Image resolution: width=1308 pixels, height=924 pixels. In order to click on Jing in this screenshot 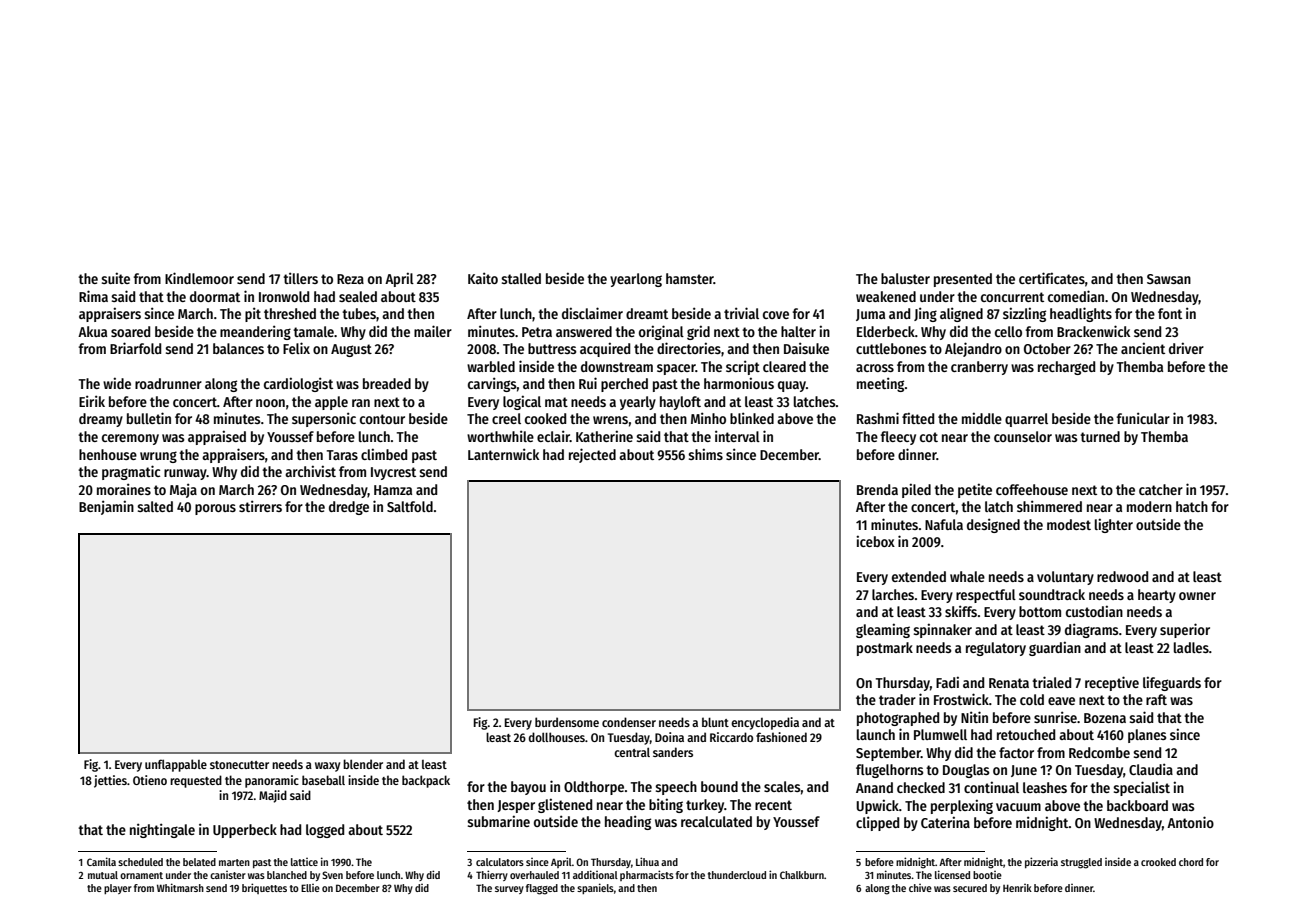, I will do `click(925, 314)`.
